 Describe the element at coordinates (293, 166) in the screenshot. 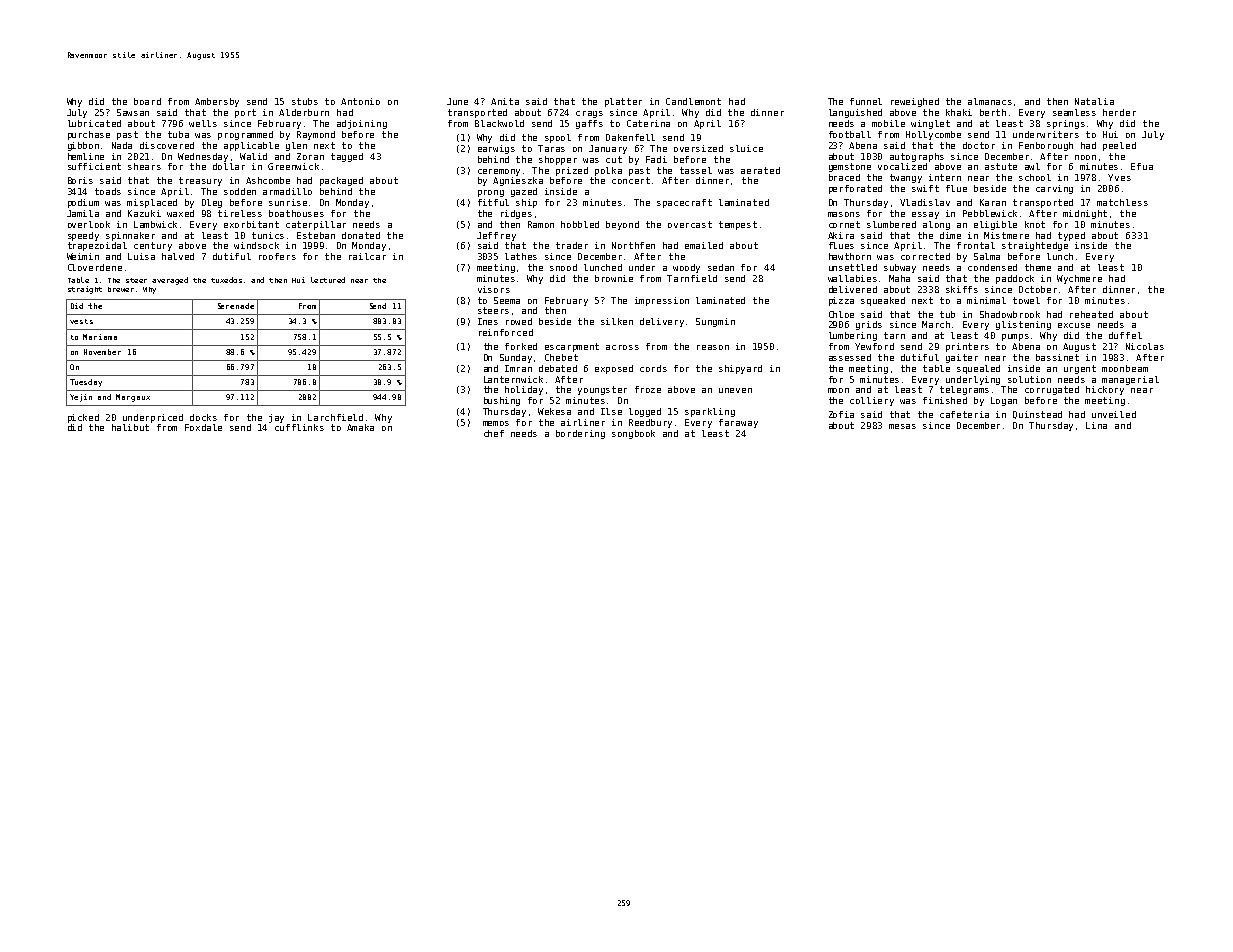

I see `Greenwick` at that location.
